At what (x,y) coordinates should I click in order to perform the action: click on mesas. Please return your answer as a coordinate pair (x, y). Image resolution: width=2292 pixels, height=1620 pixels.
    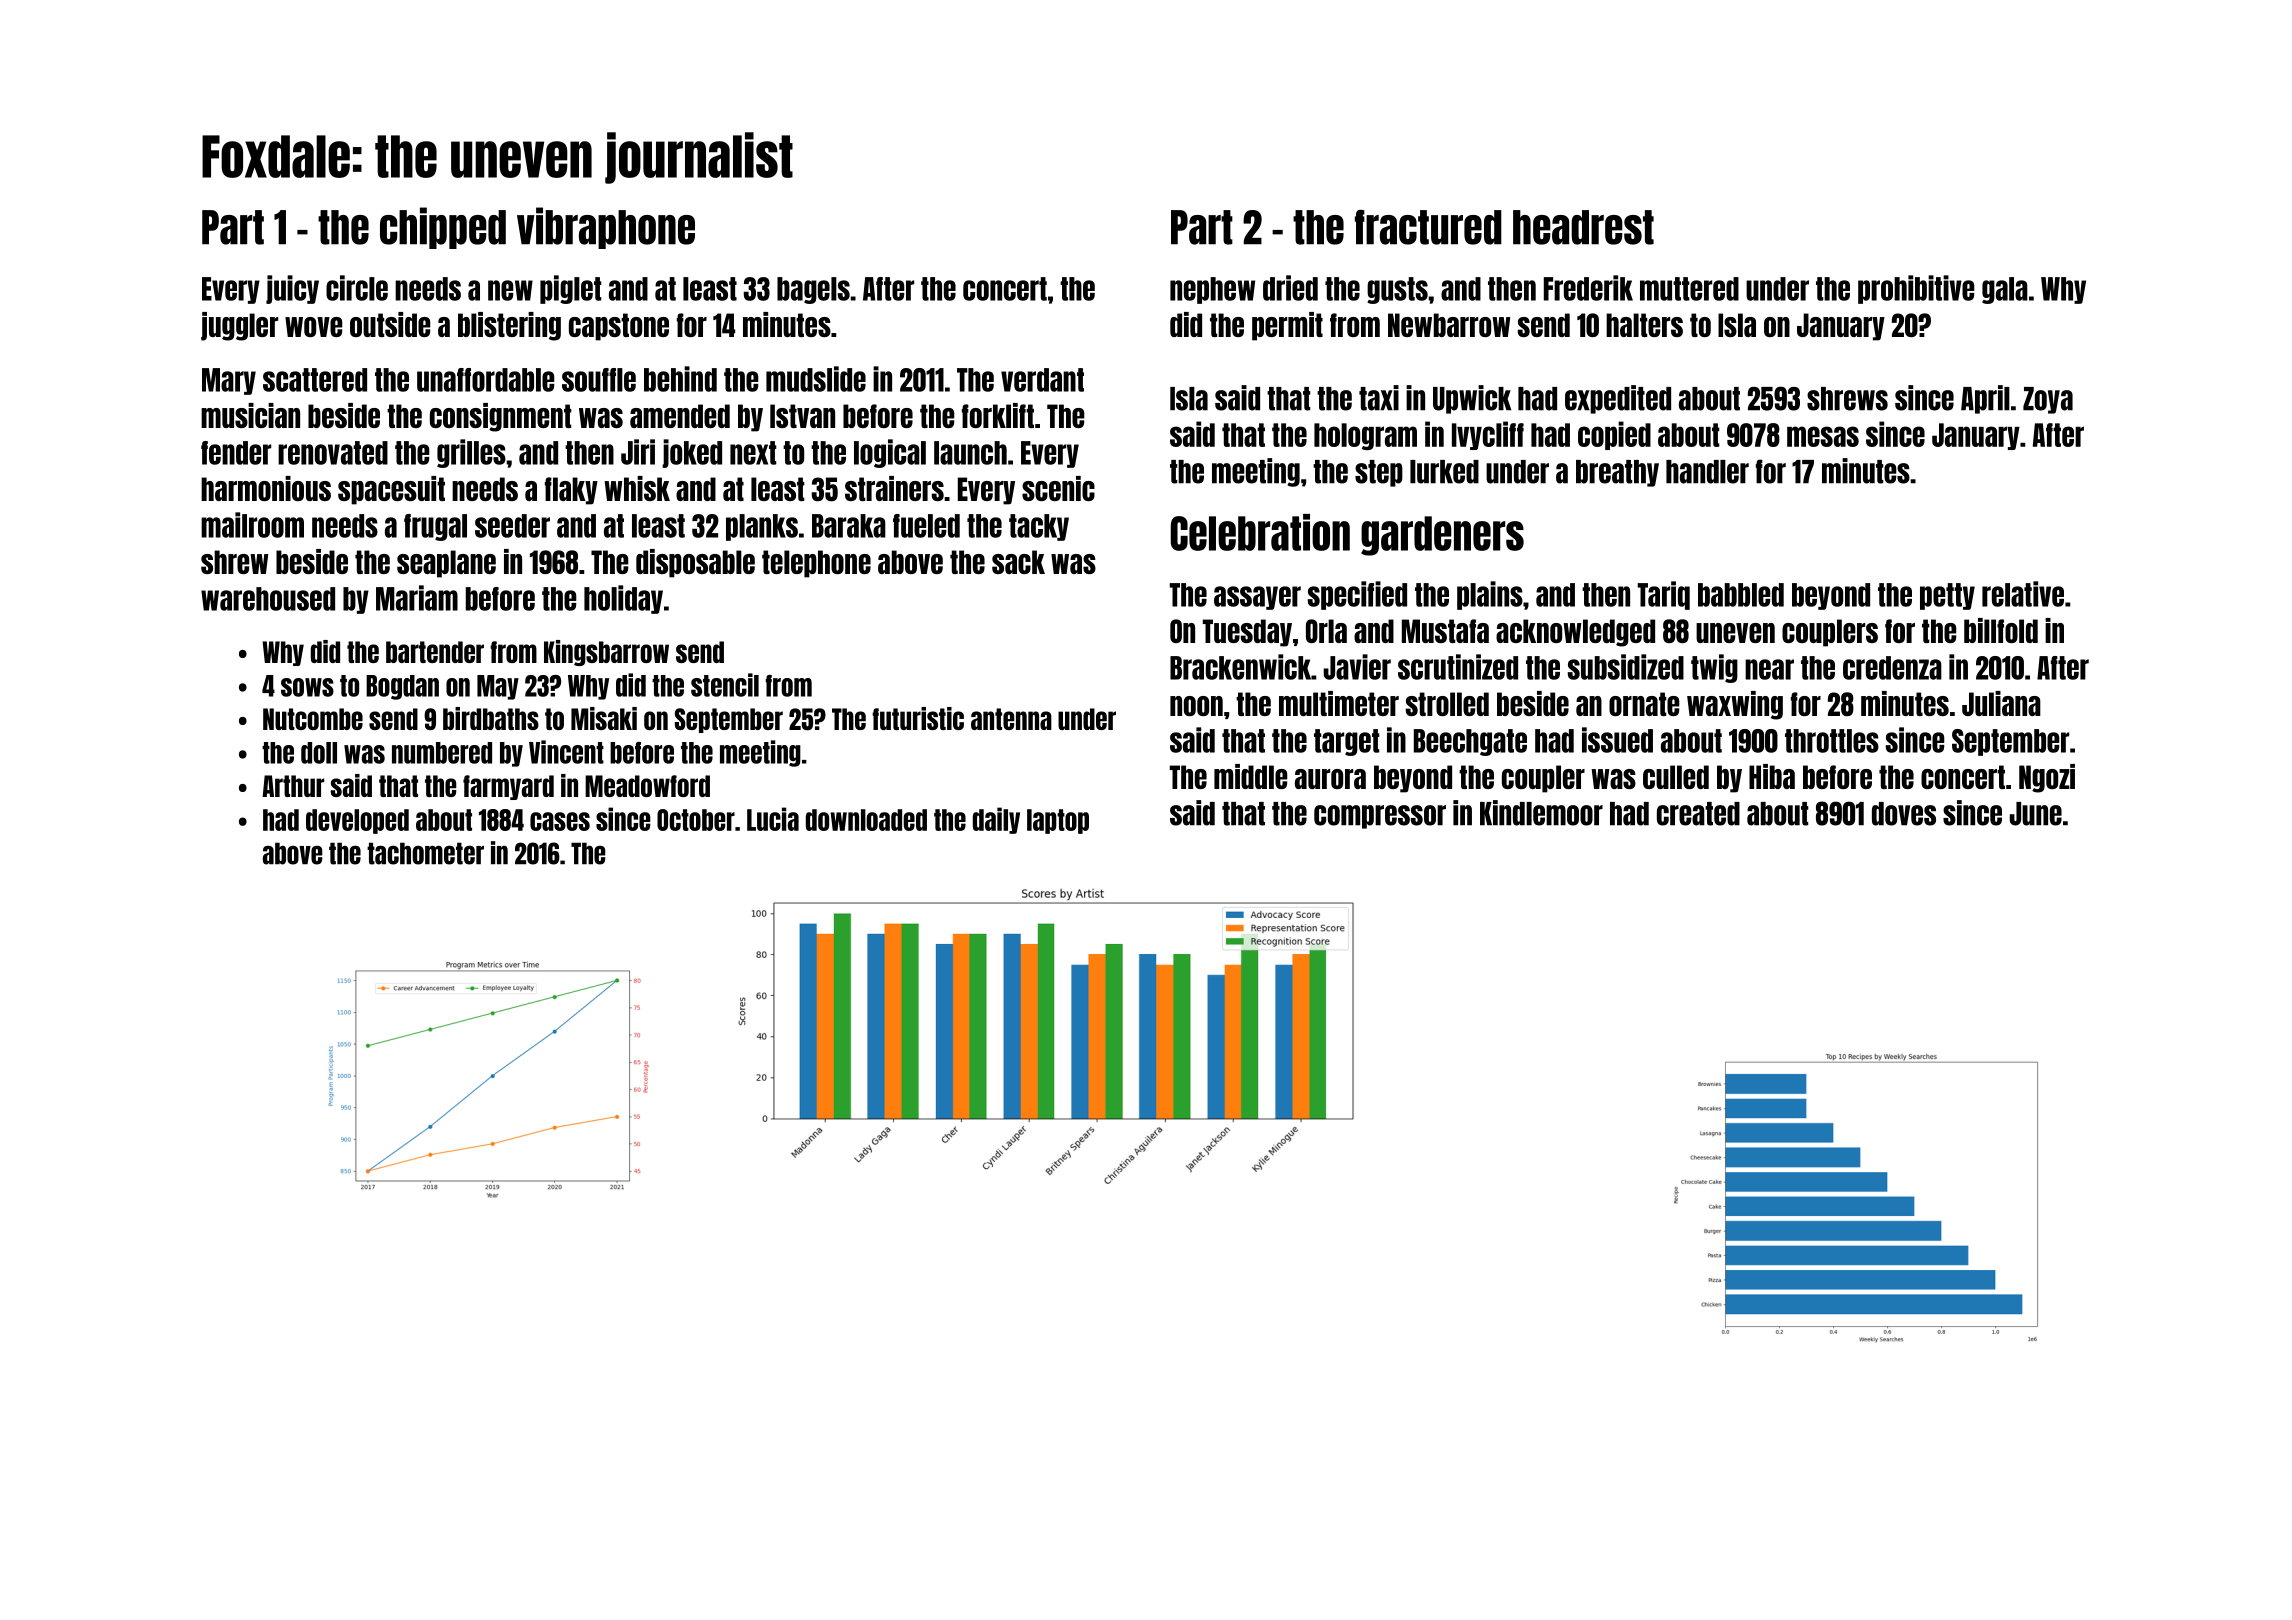
    Looking at the image, I should click on (1823, 436).
